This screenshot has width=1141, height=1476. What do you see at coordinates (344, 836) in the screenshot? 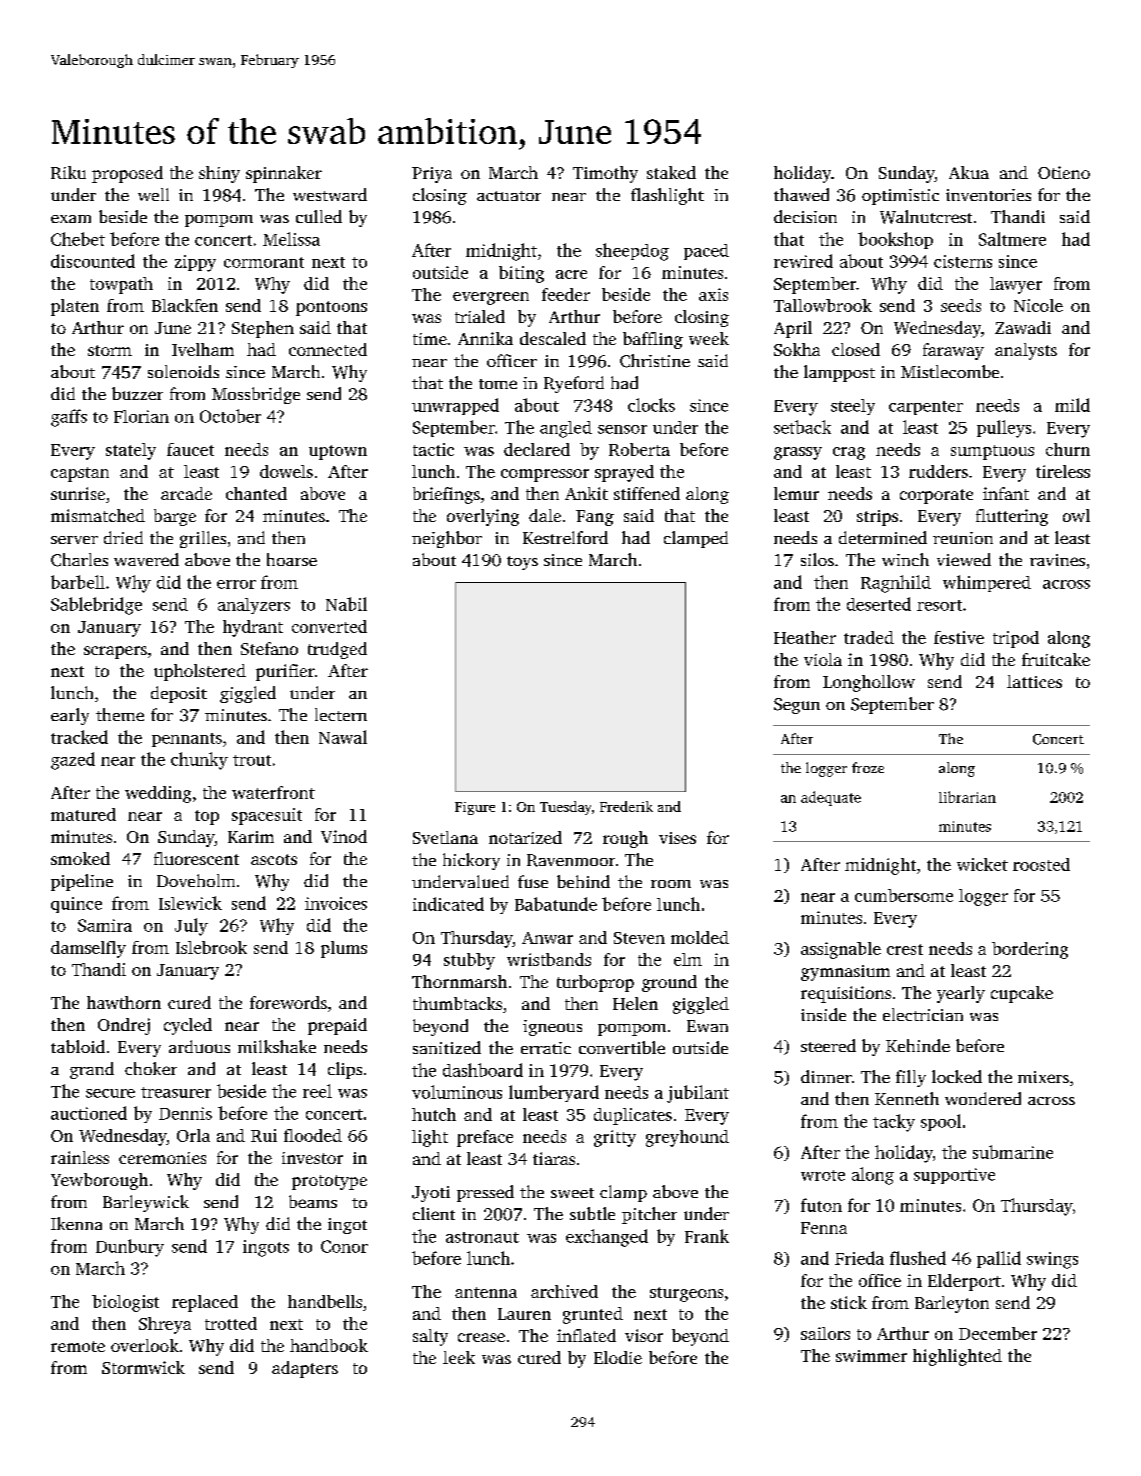
I see `Vinod` at bounding box center [344, 836].
